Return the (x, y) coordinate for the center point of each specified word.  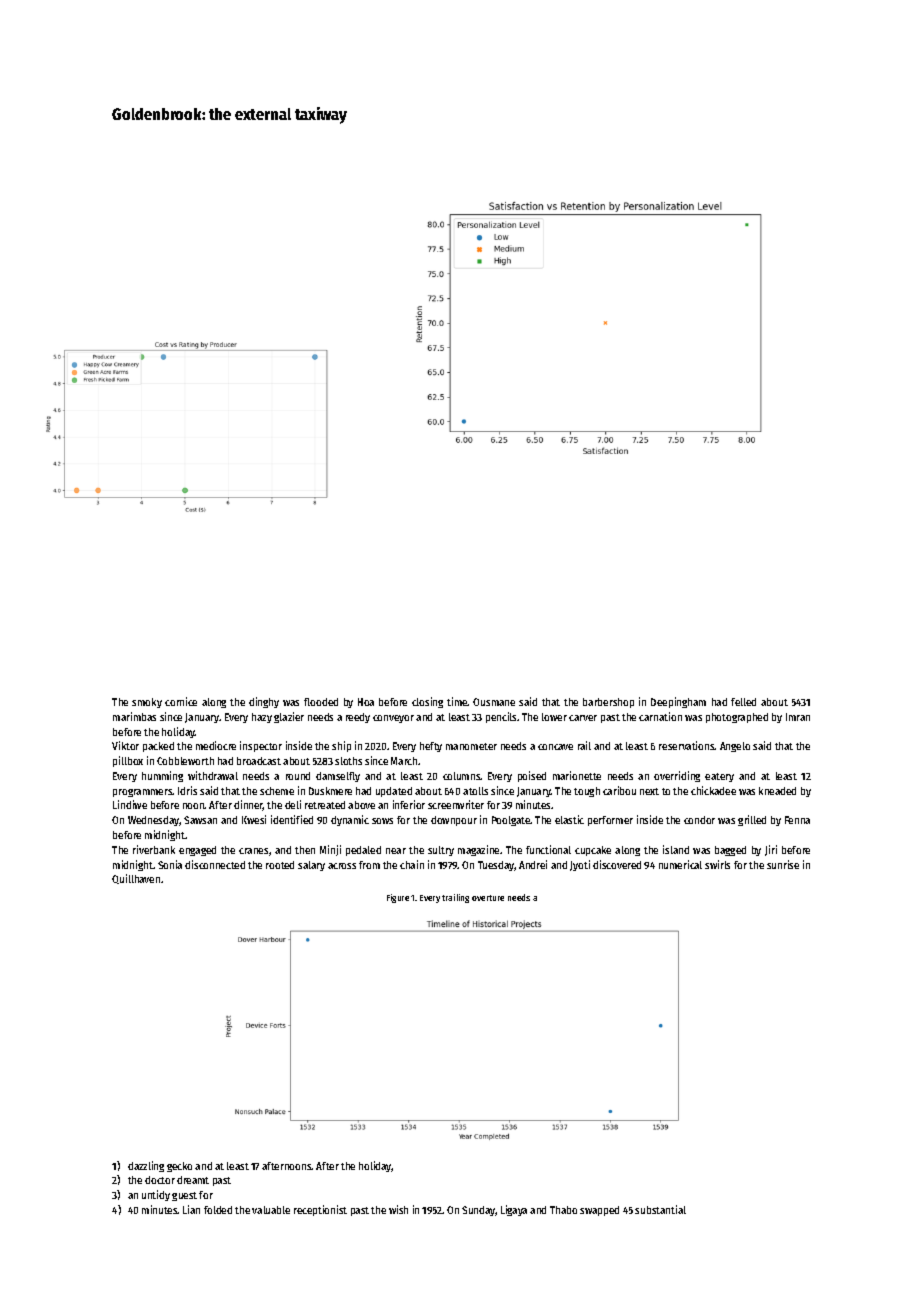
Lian (191, 1209)
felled (743, 702)
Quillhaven (136, 879)
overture (488, 898)
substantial (660, 1209)
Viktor (125, 745)
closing (427, 702)
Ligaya (514, 1210)
